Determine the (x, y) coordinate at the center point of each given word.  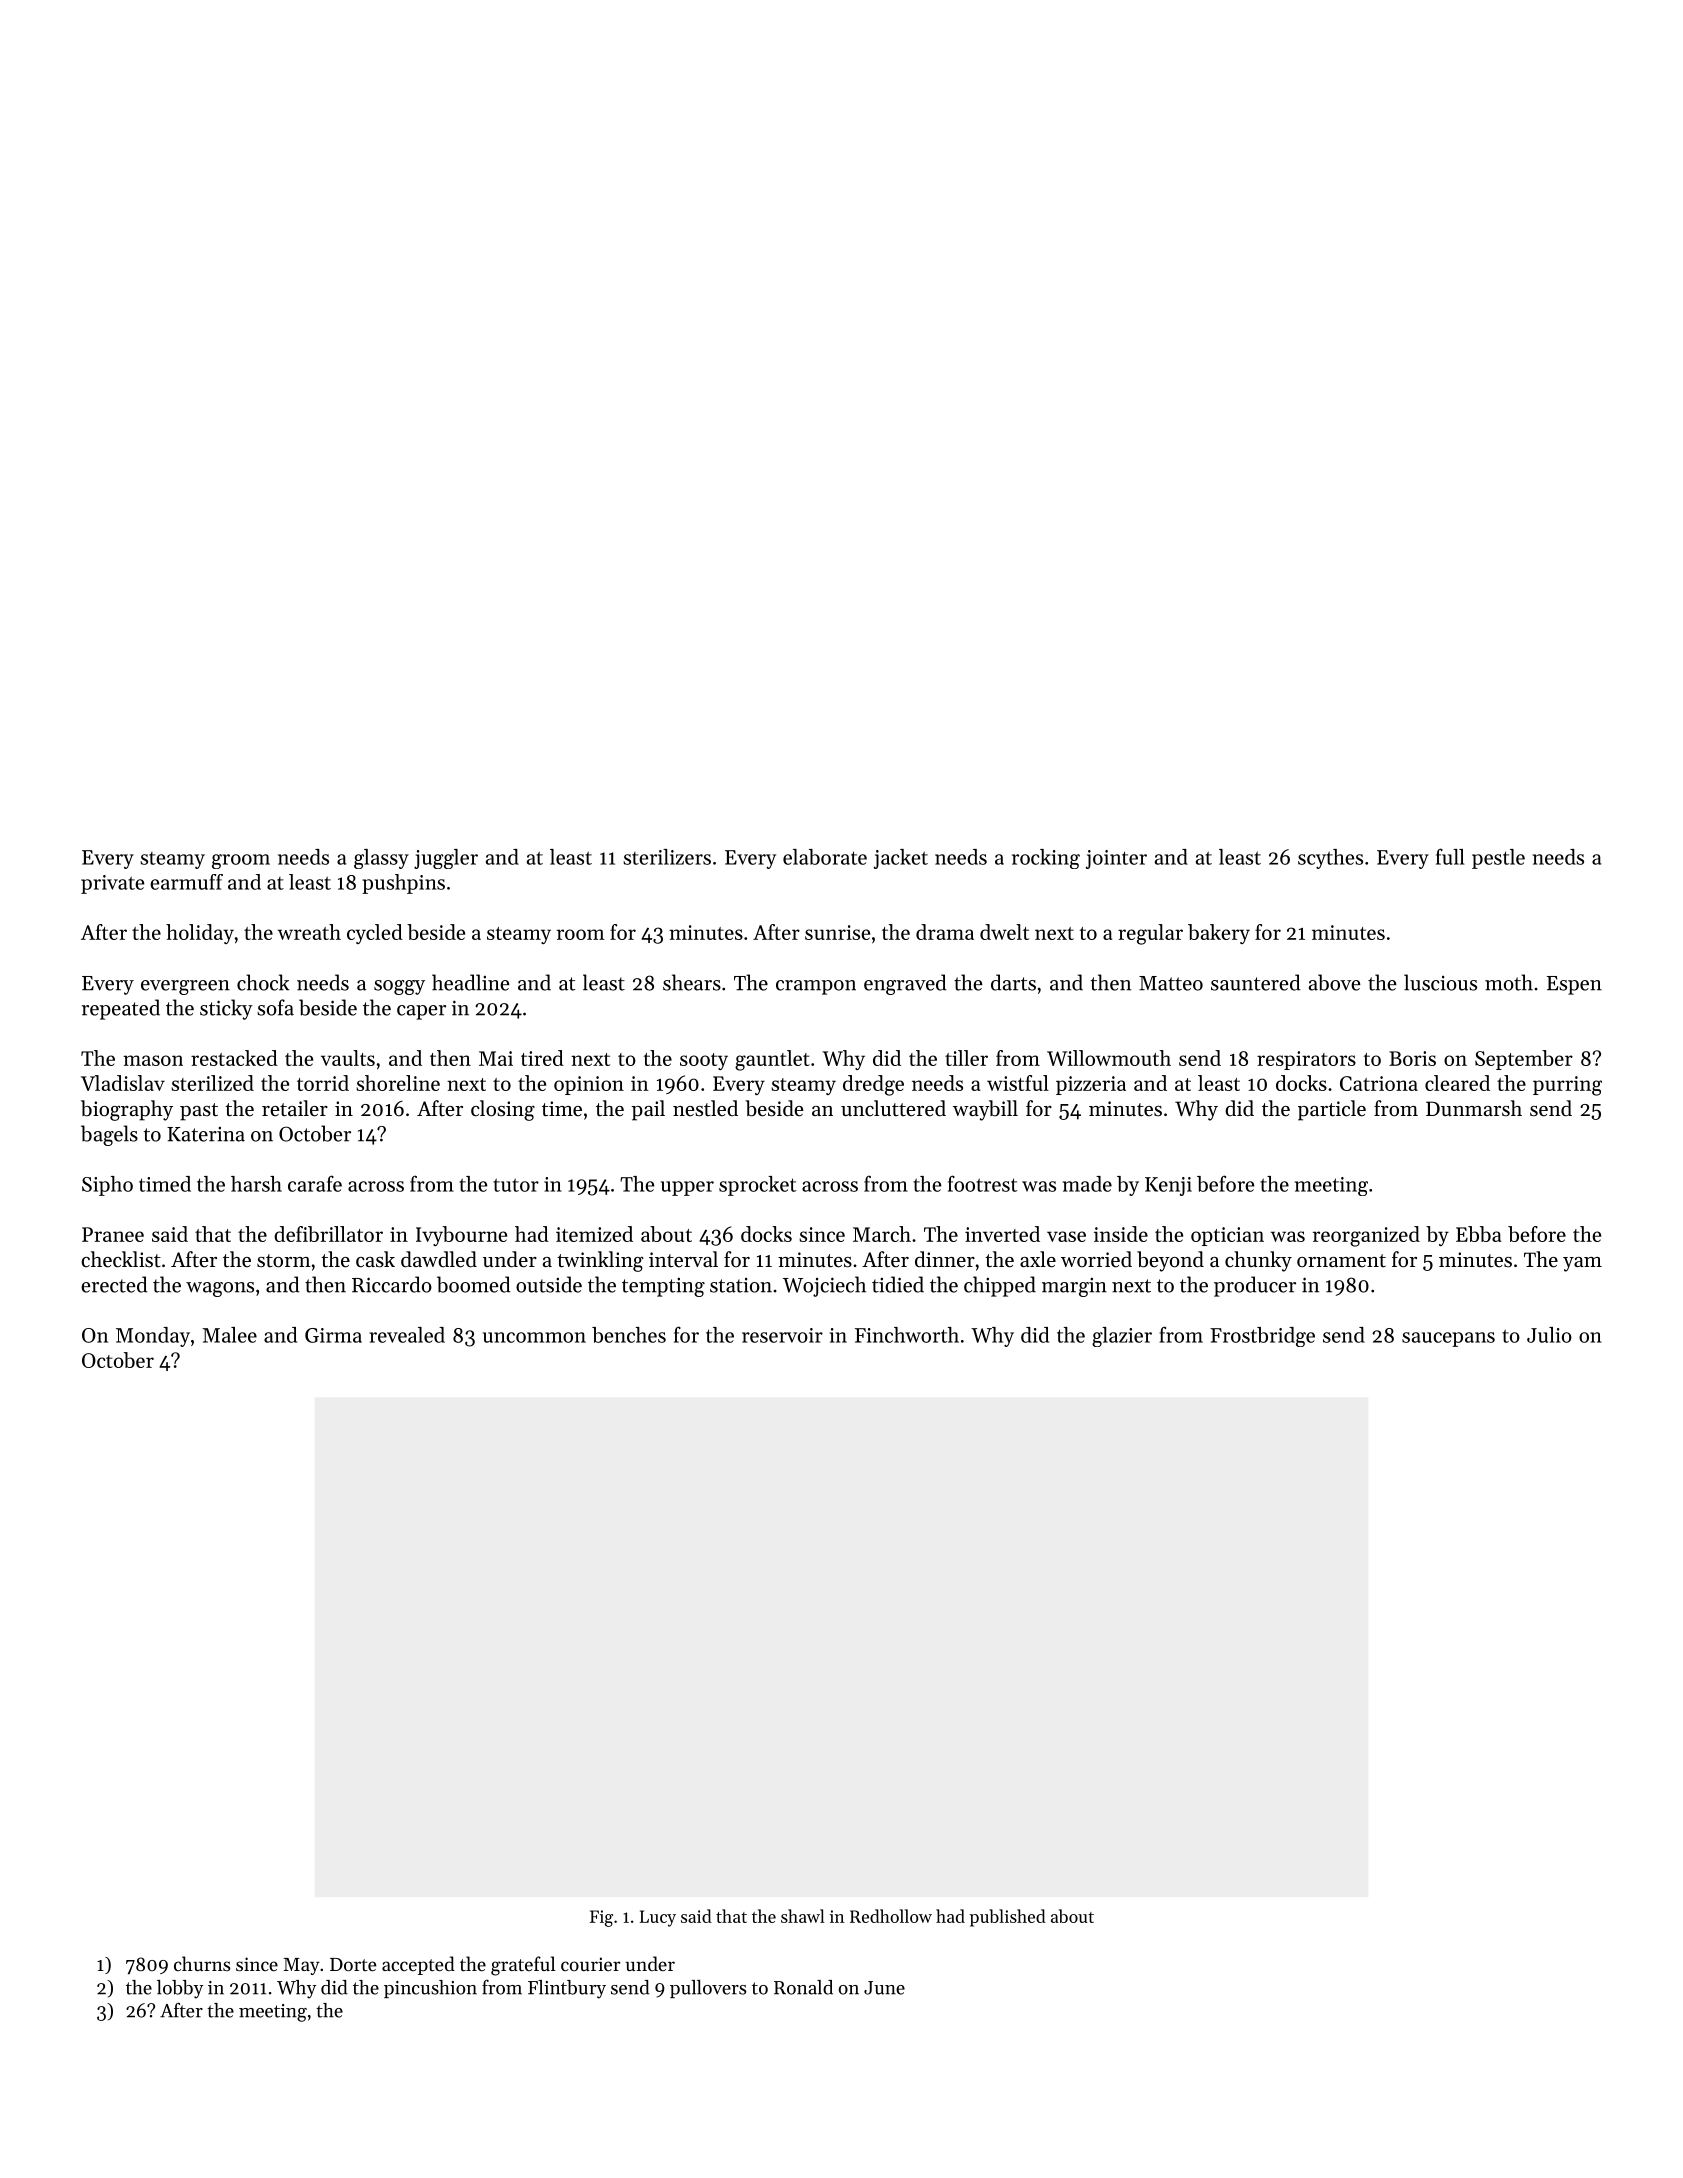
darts (1013, 982)
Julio (1549, 1335)
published (1008, 1918)
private (112, 884)
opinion (589, 1085)
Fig (601, 1918)
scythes (1330, 859)
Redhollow (891, 1916)
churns (202, 1963)
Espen (1574, 985)
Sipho (107, 1186)
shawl (803, 1916)
